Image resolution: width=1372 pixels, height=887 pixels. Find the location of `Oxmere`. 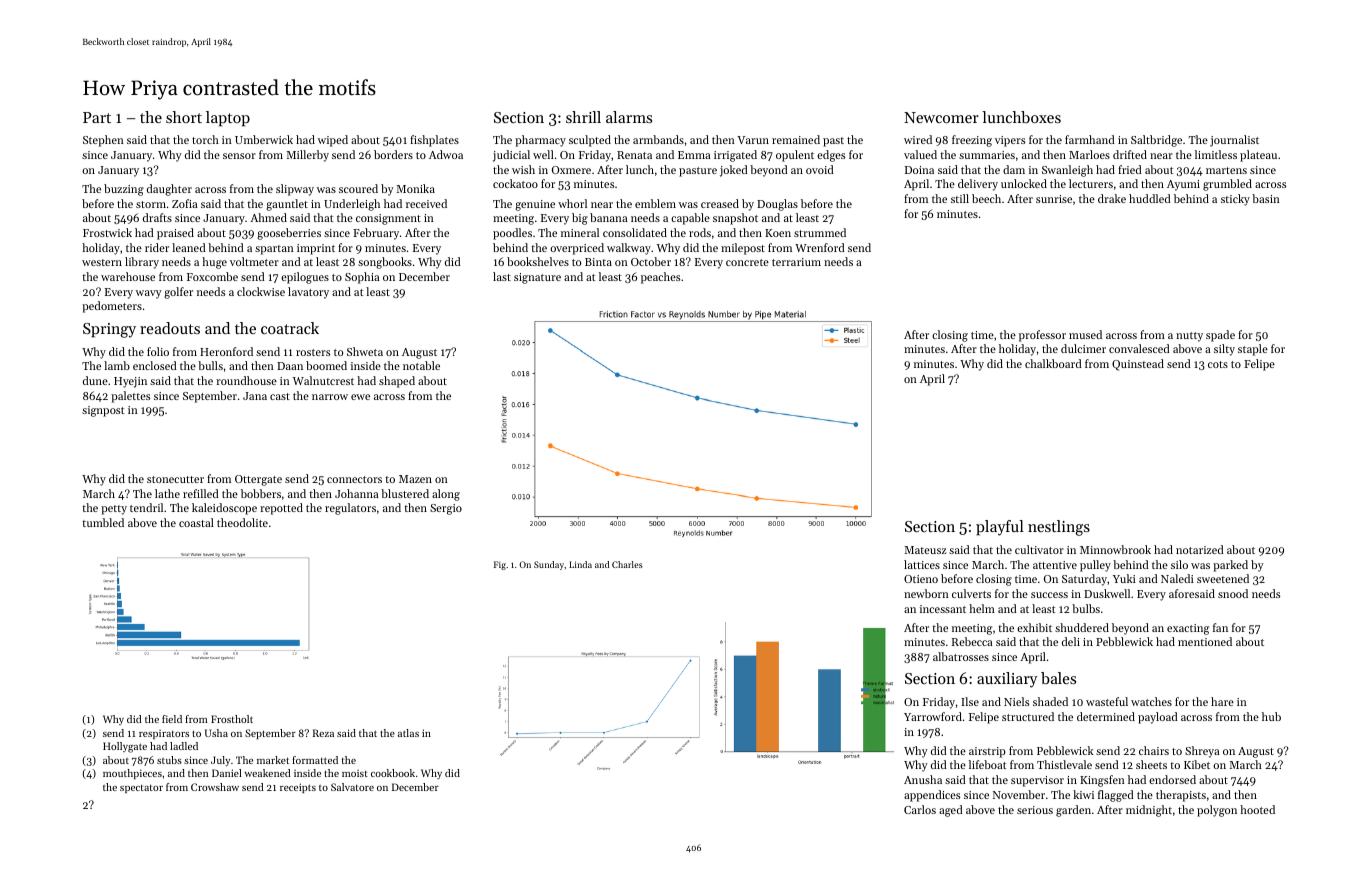

Oxmere is located at coordinates (571, 170).
